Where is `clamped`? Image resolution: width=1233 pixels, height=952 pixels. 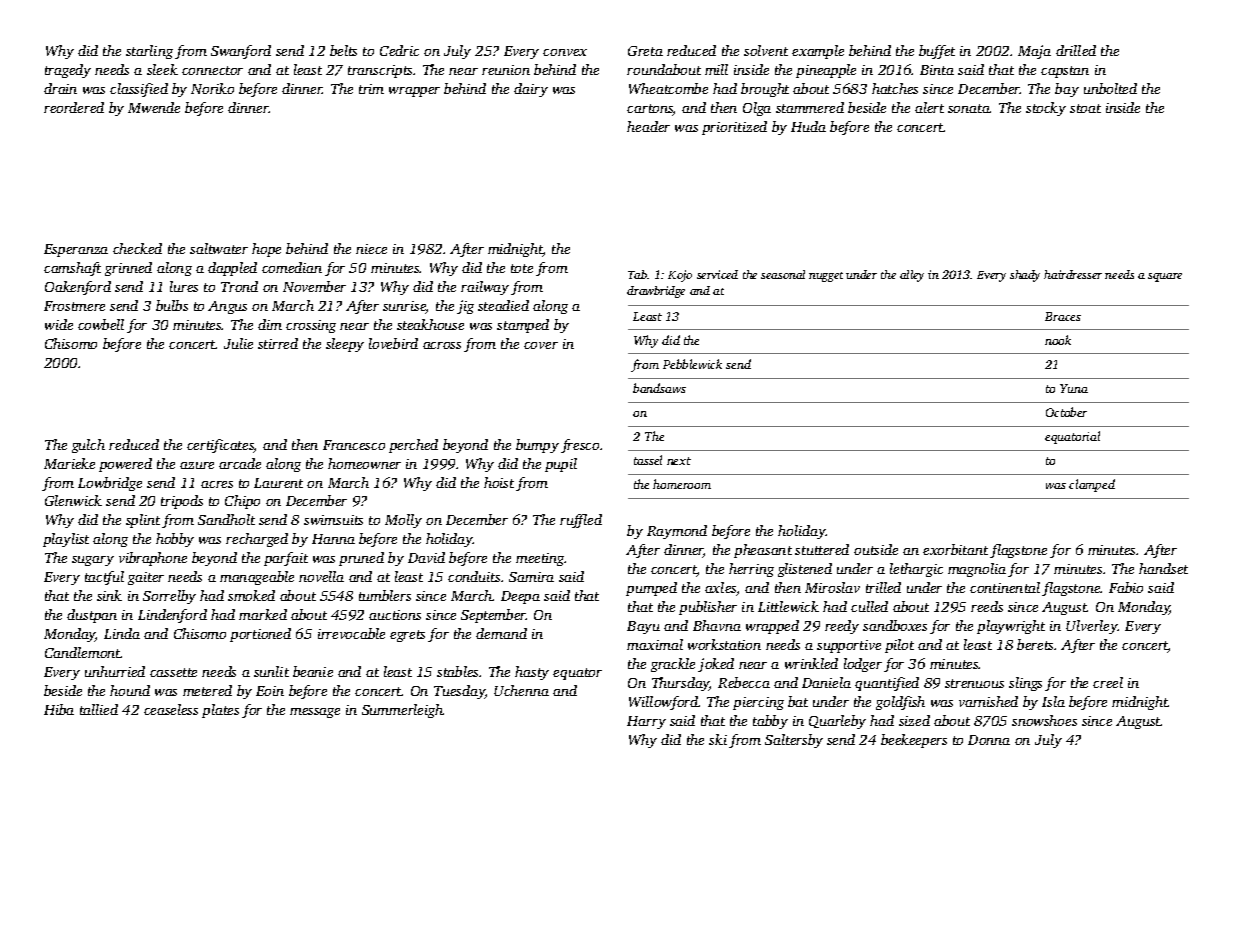 clamped is located at coordinates (1092, 485).
